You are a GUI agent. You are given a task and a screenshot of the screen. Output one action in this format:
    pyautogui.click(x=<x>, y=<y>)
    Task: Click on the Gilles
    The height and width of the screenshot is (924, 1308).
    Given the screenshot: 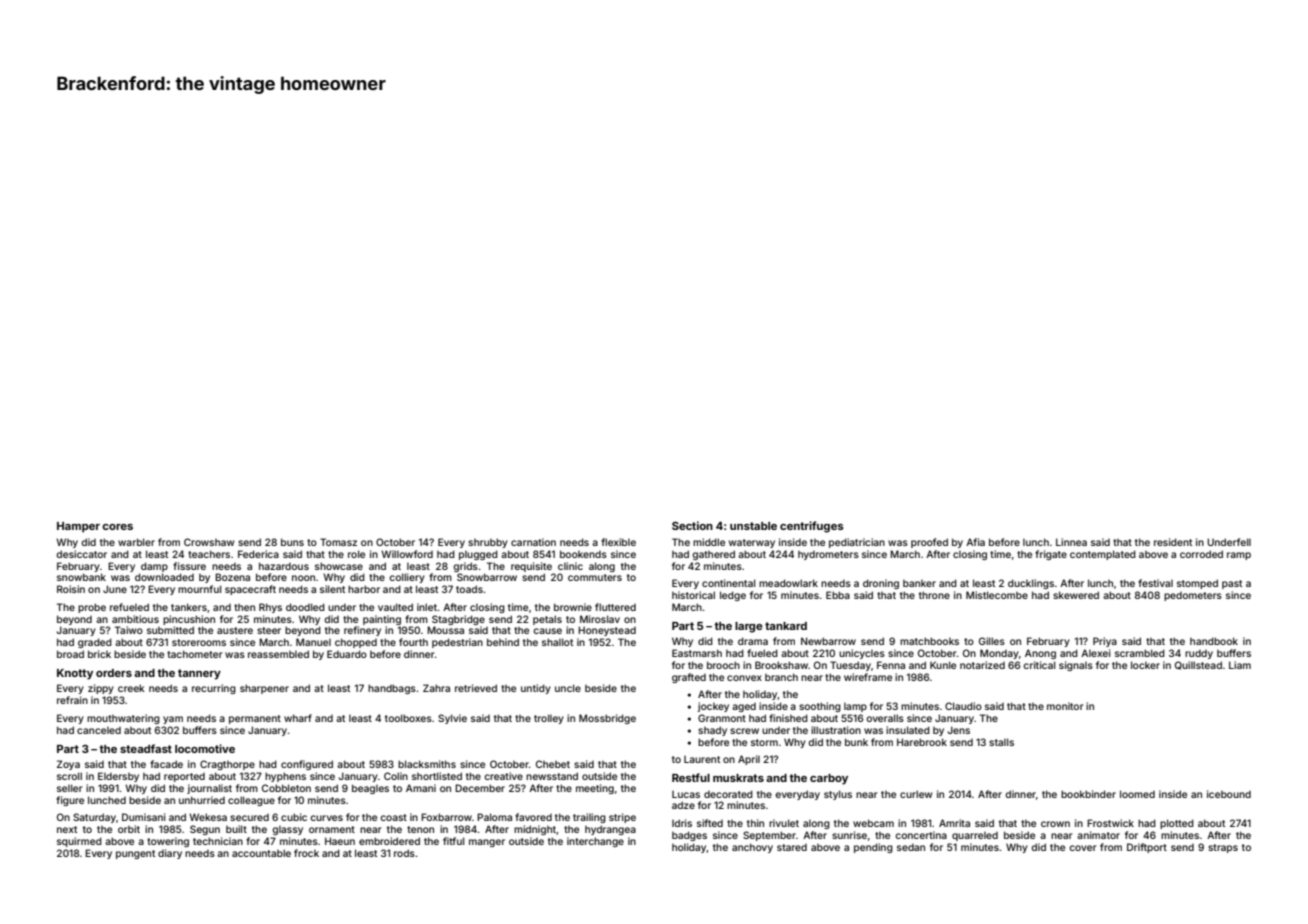 What is the action you would take?
    pyautogui.click(x=992, y=641)
